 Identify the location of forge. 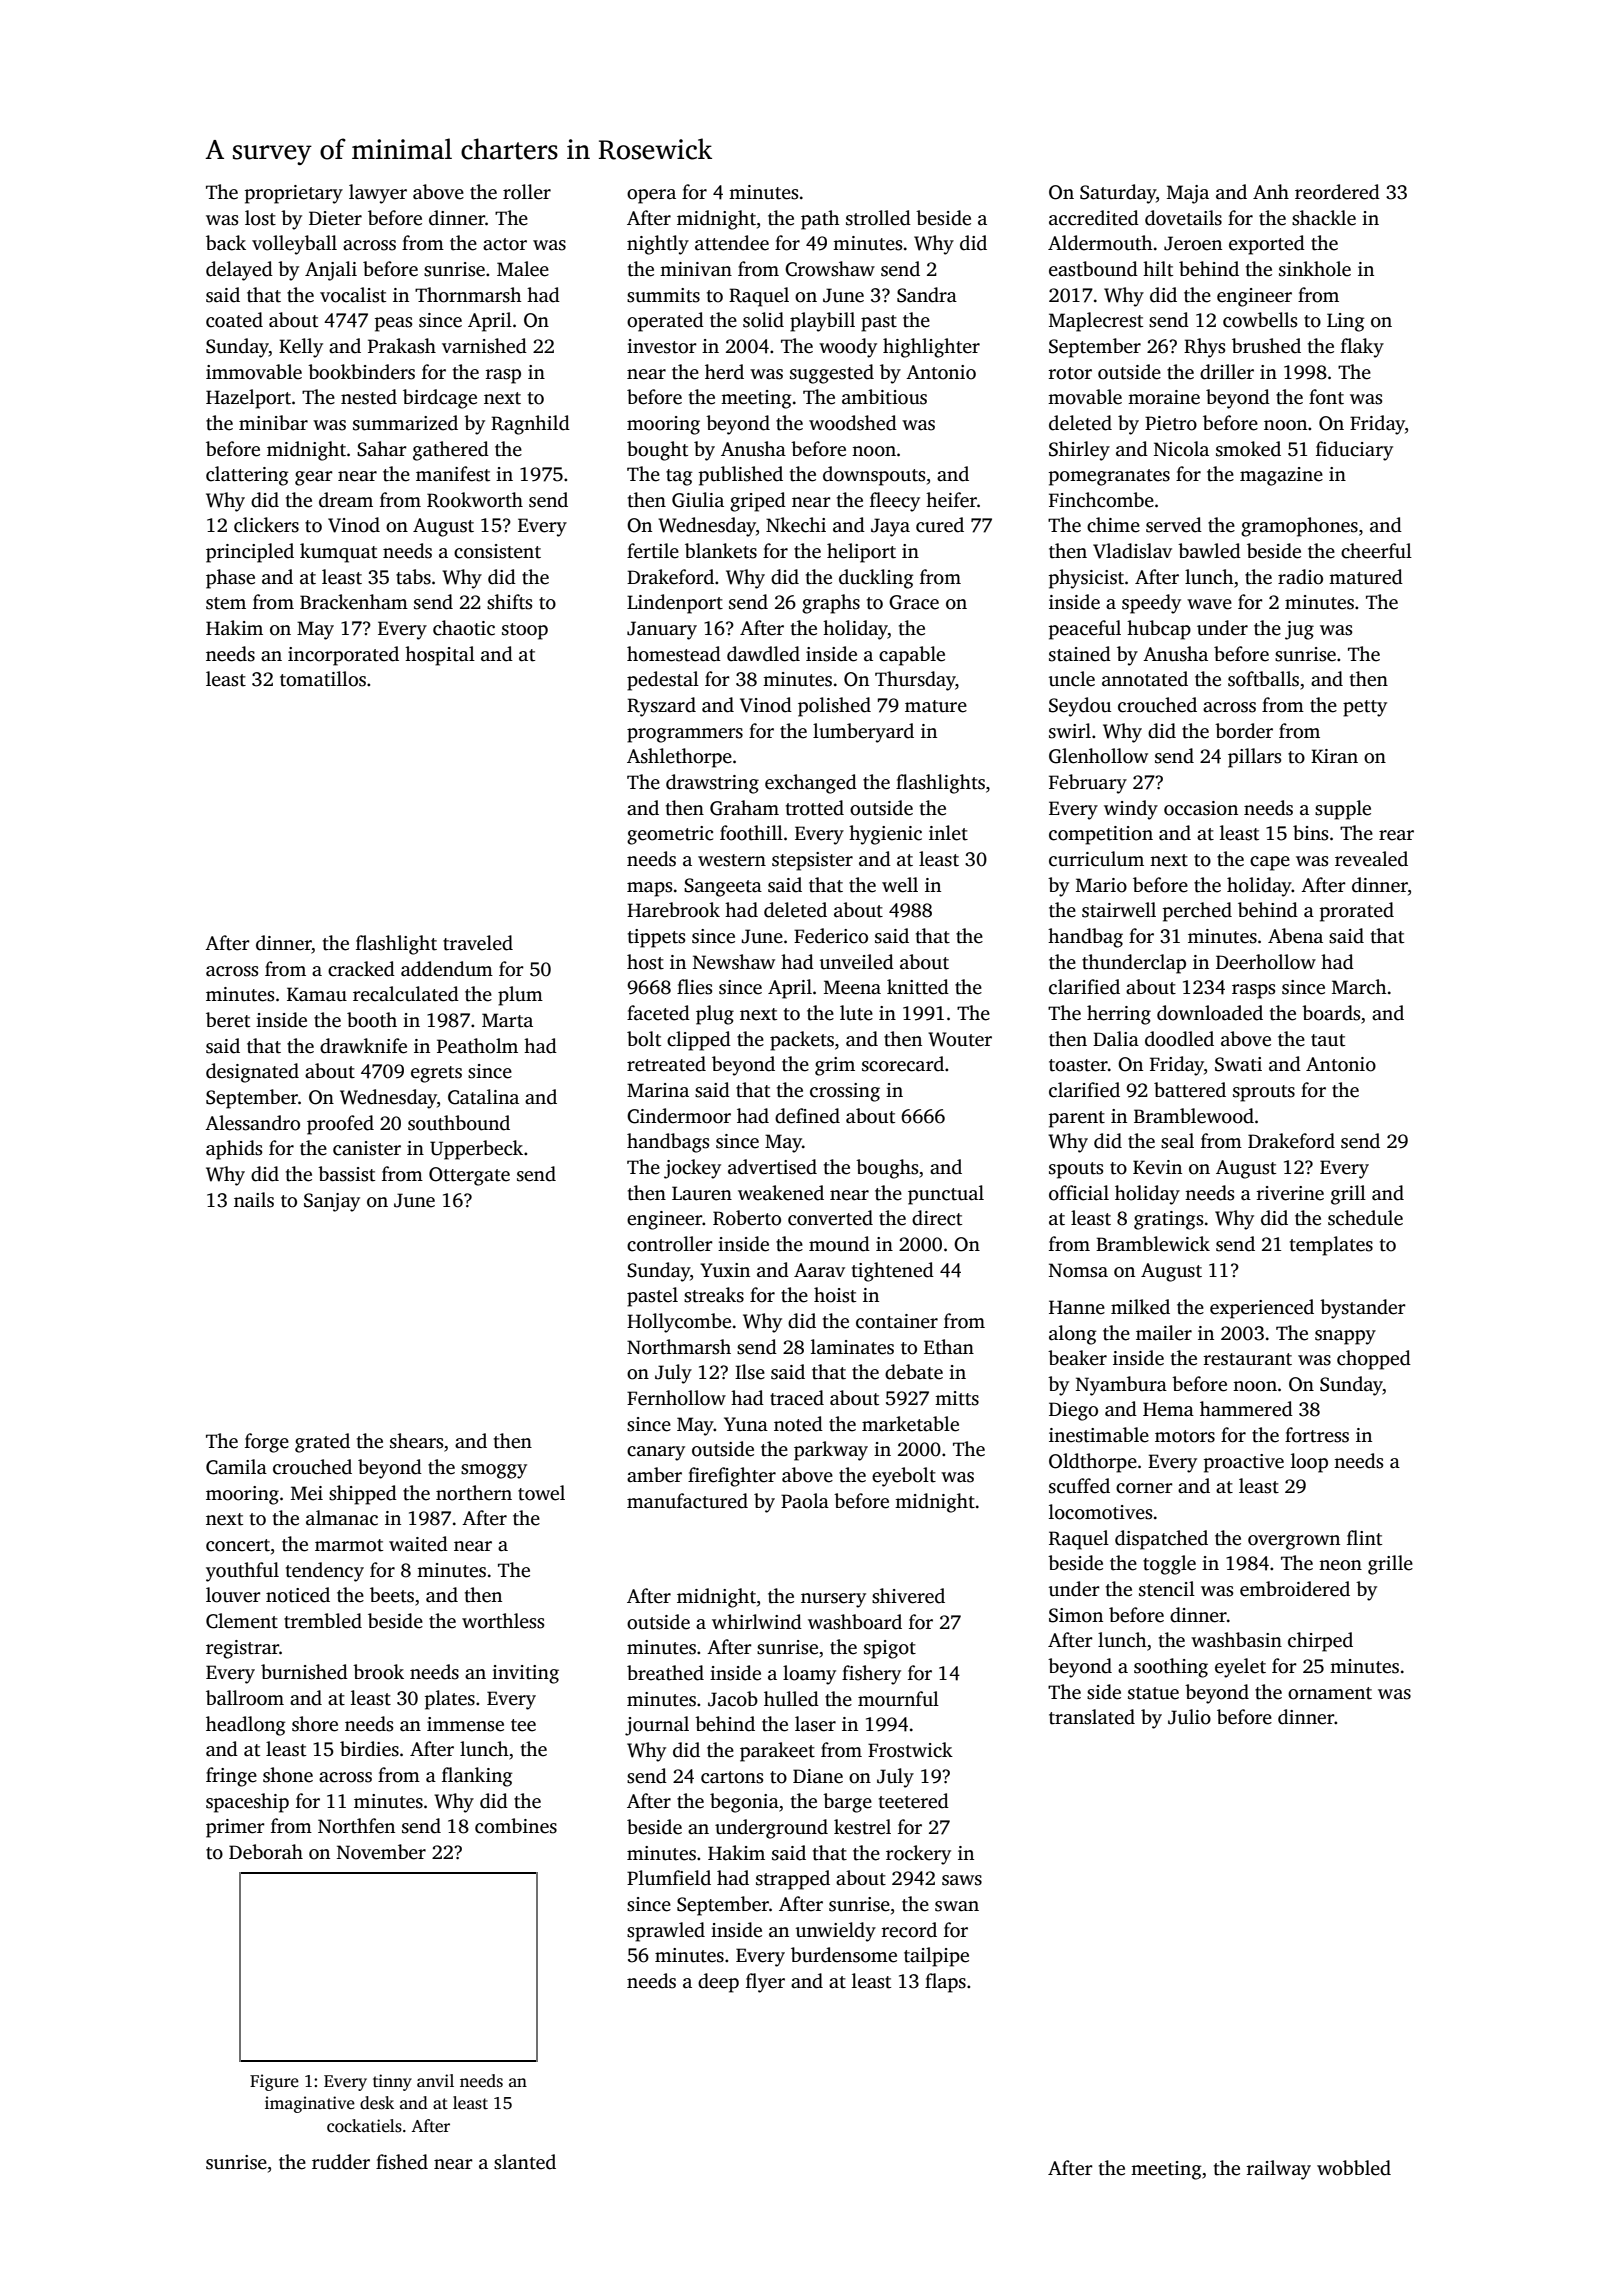
(267, 1443).
